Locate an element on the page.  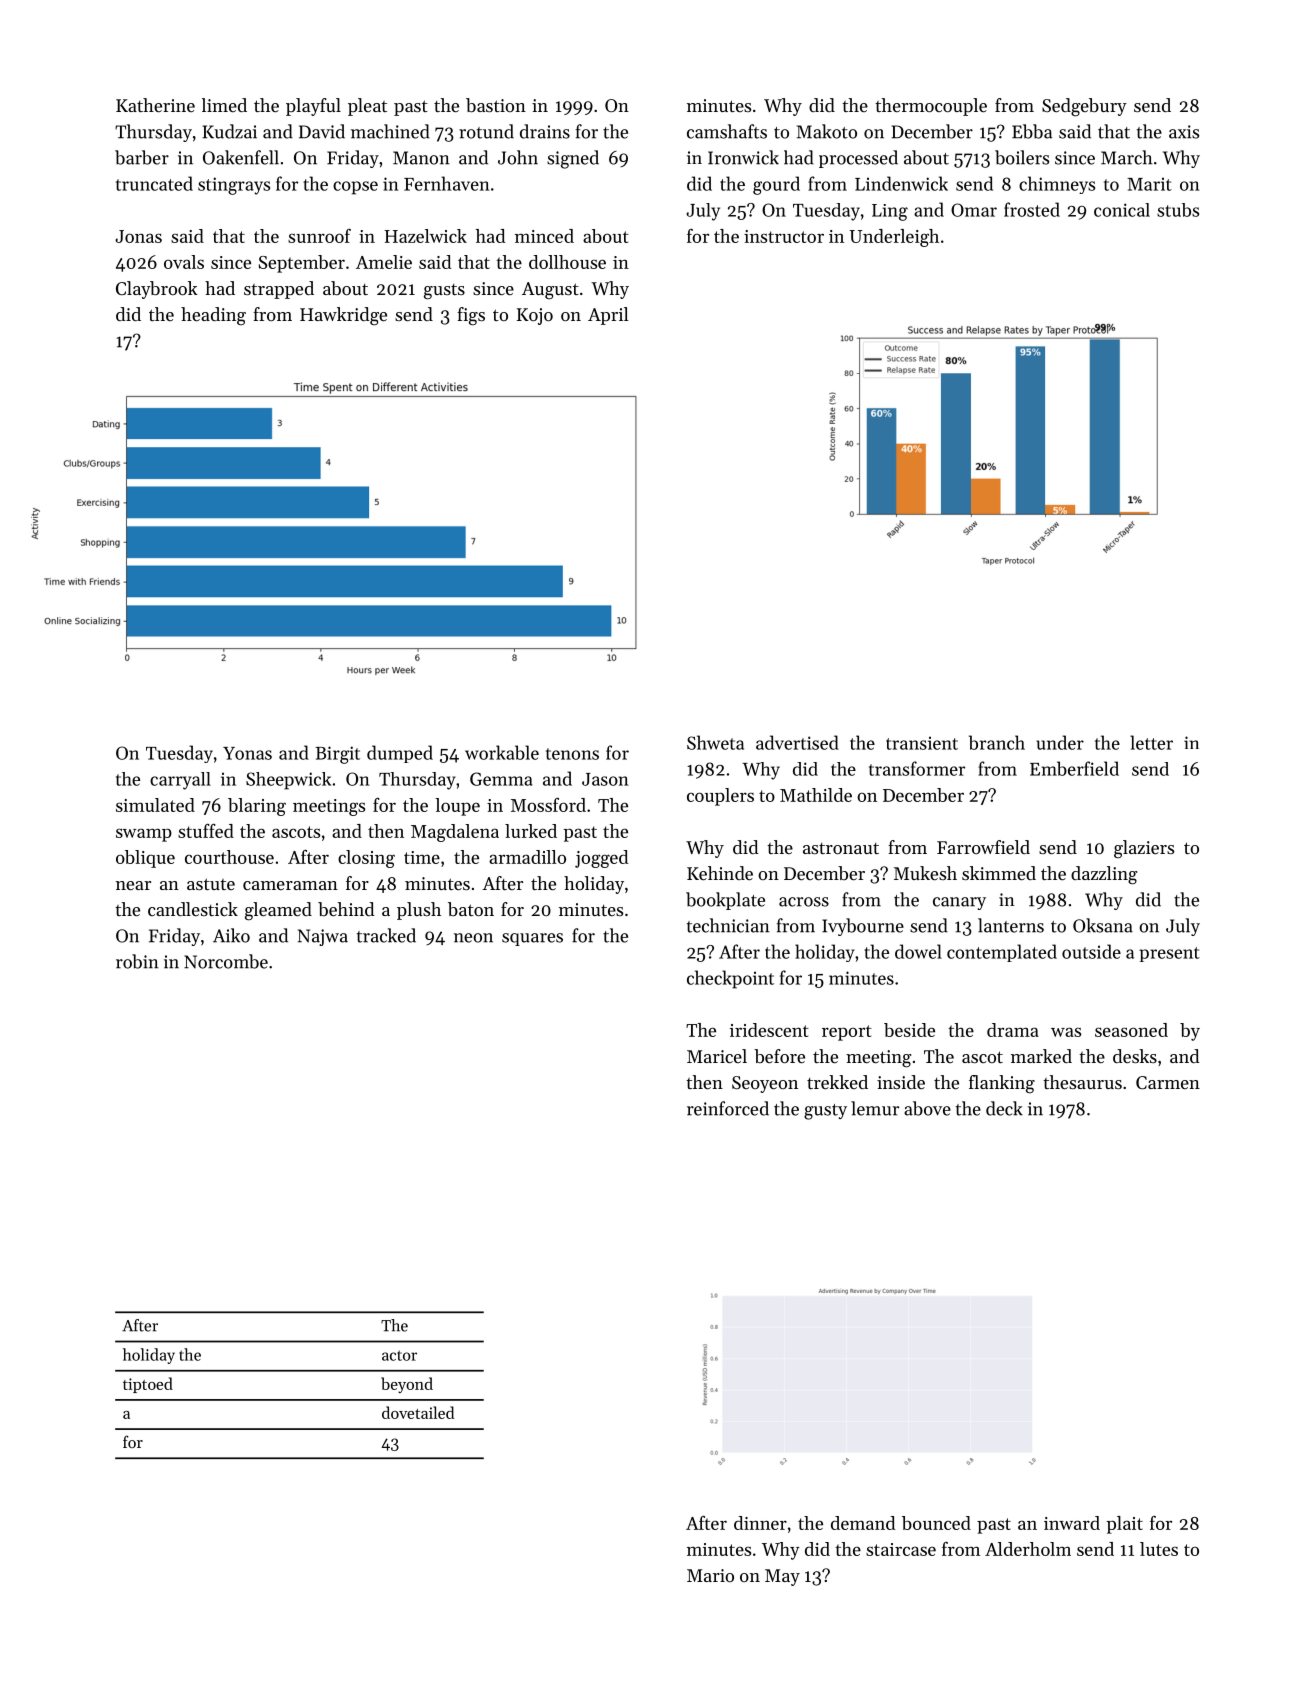
David is located at coordinates (322, 131).
